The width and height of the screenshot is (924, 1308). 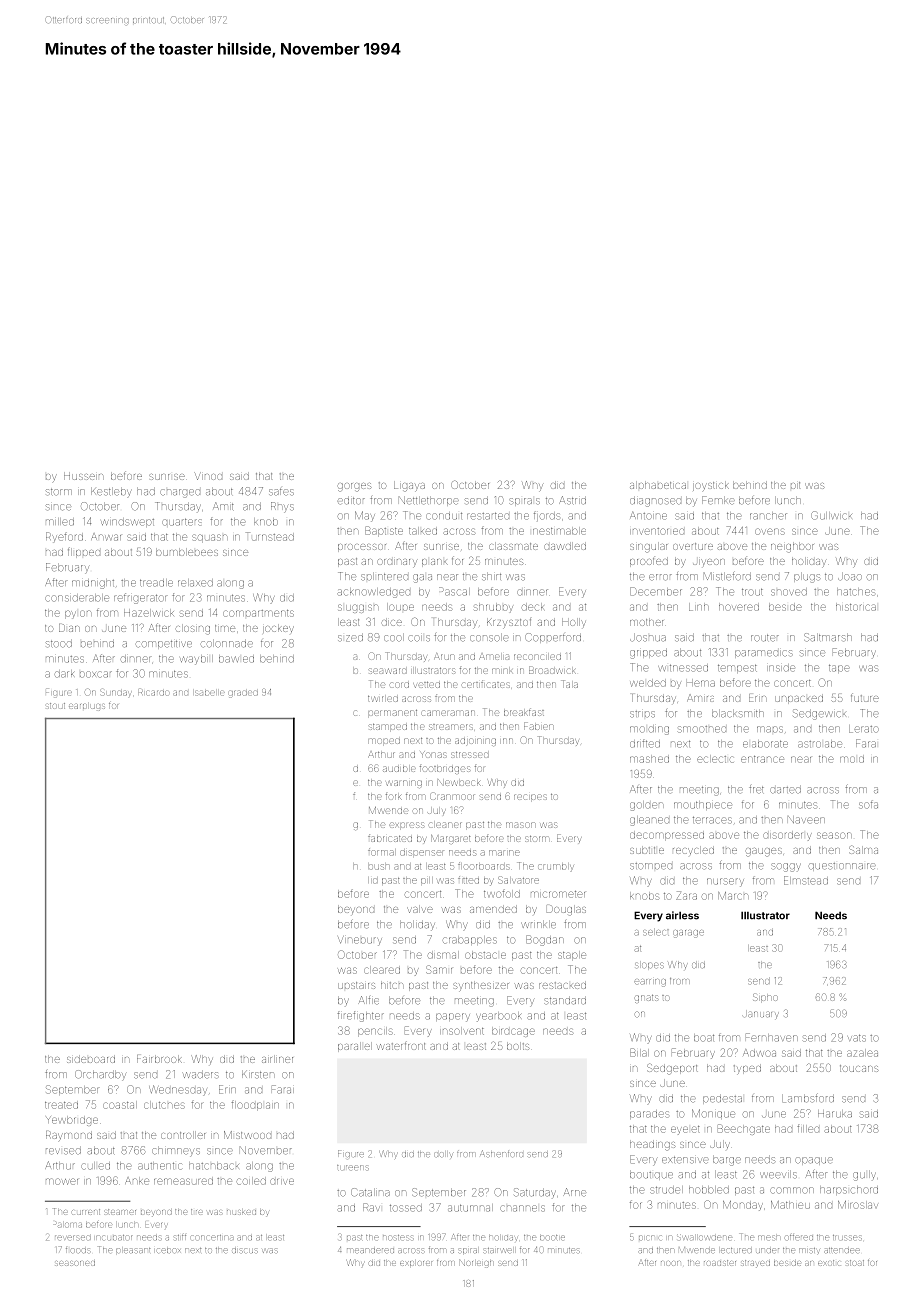 What do you see at coordinates (95, 1166) in the screenshot?
I see `culled` at bounding box center [95, 1166].
